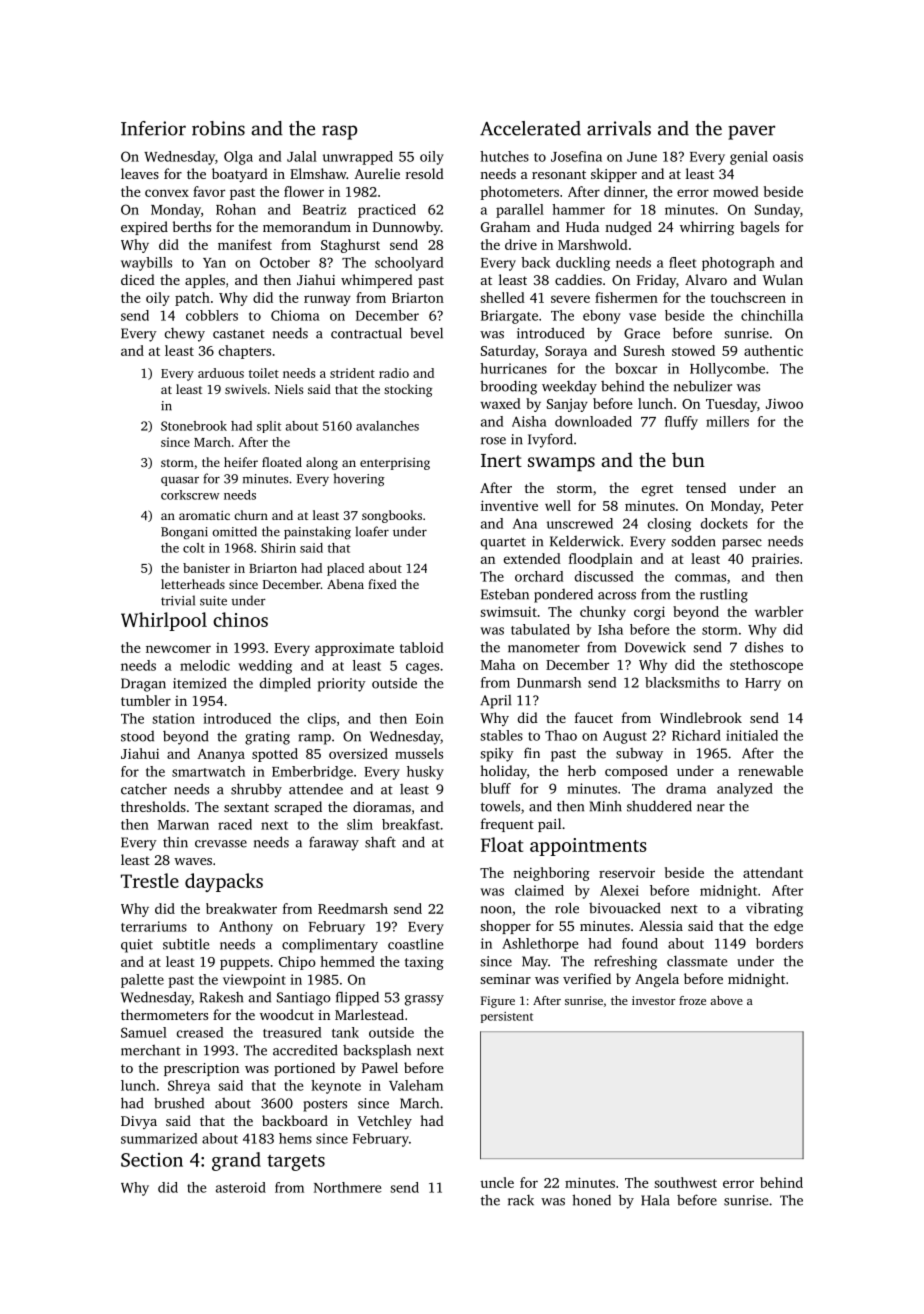 The height and width of the screenshot is (1314, 924). I want to click on Vetchley, so click(385, 1122).
